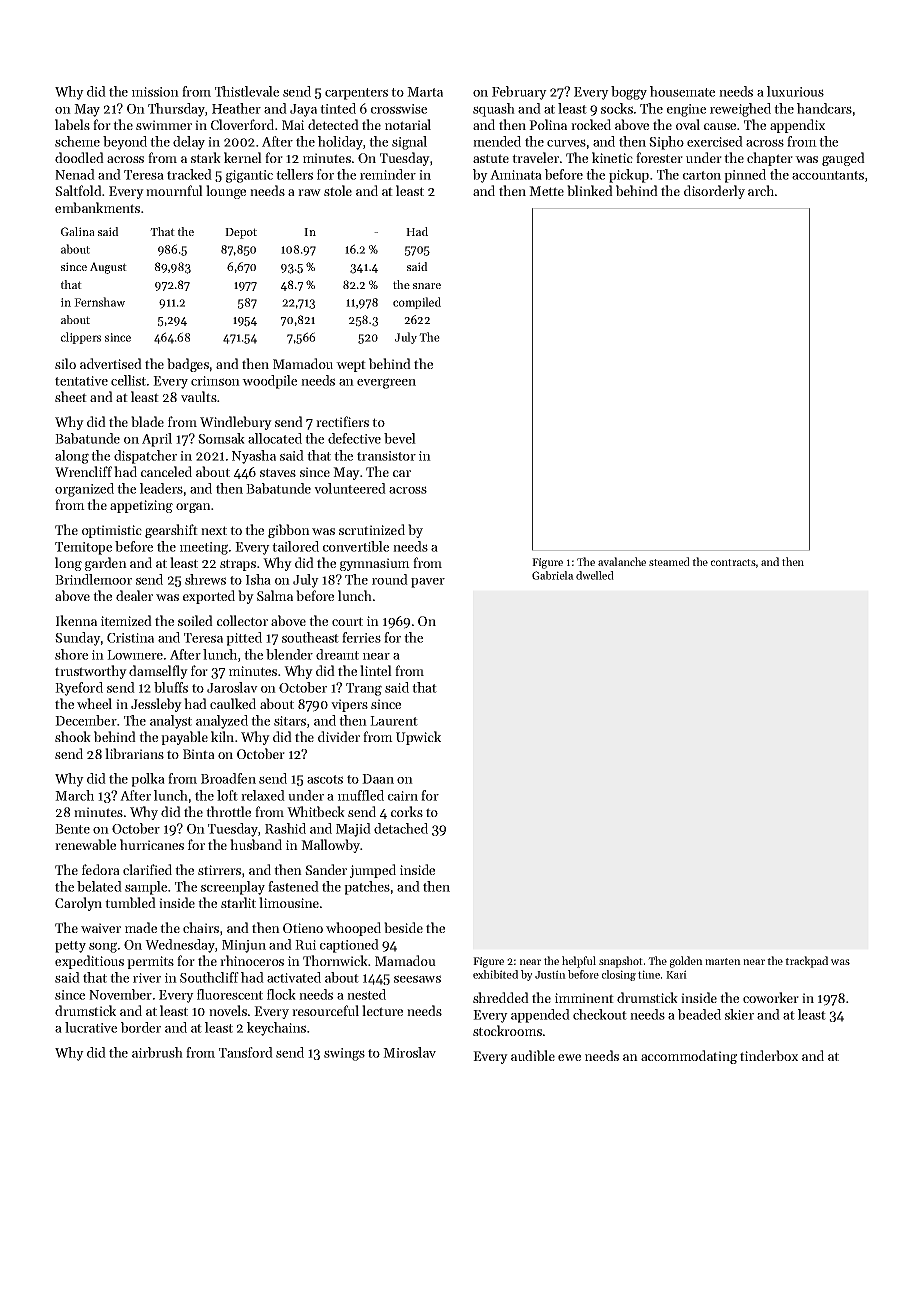  Describe the element at coordinates (214, 530) in the image. I see `next` at that location.
